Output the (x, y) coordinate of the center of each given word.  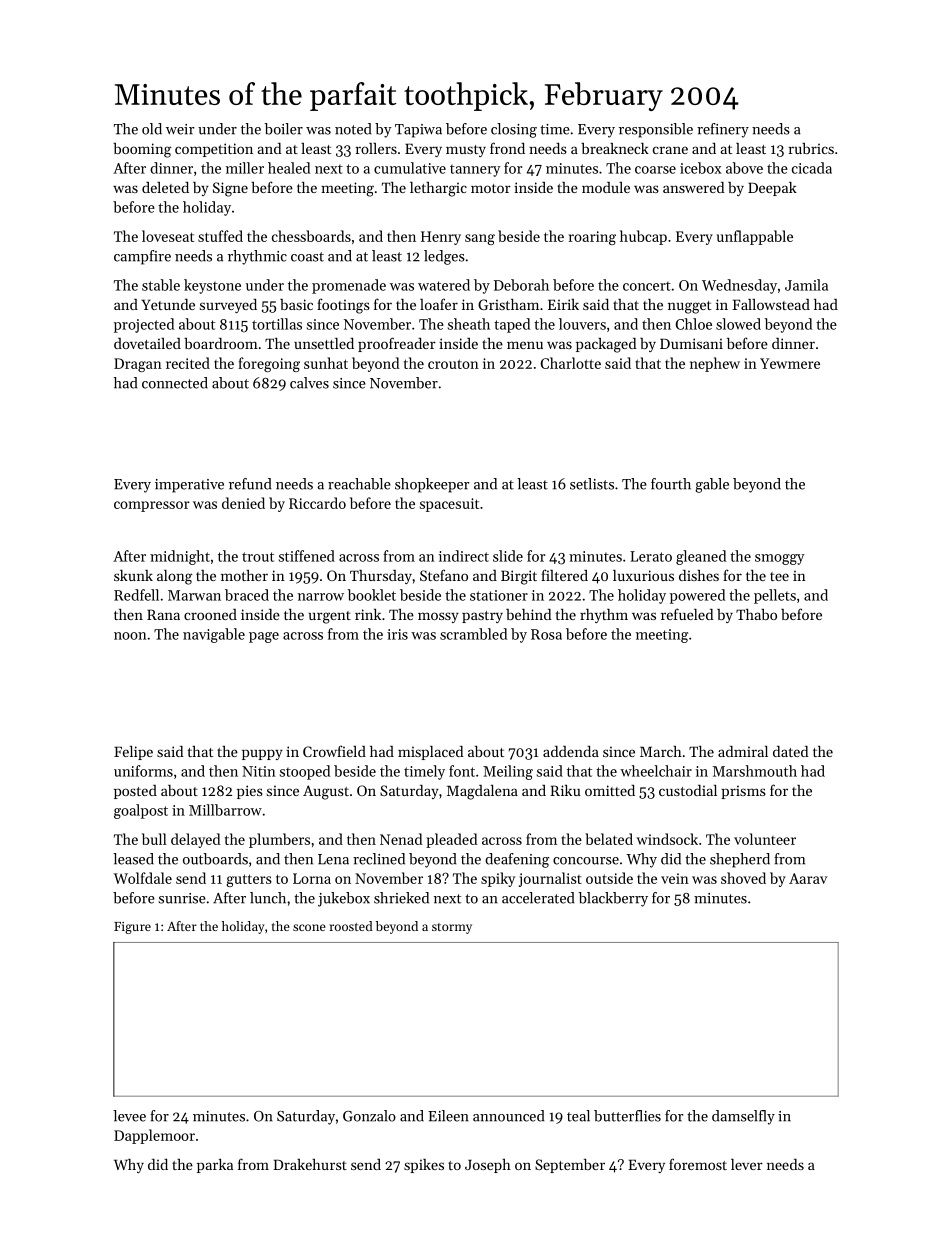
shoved (743, 878)
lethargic (438, 189)
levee (129, 1116)
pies (250, 792)
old (152, 129)
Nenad (401, 839)
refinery (723, 130)
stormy (452, 928)
